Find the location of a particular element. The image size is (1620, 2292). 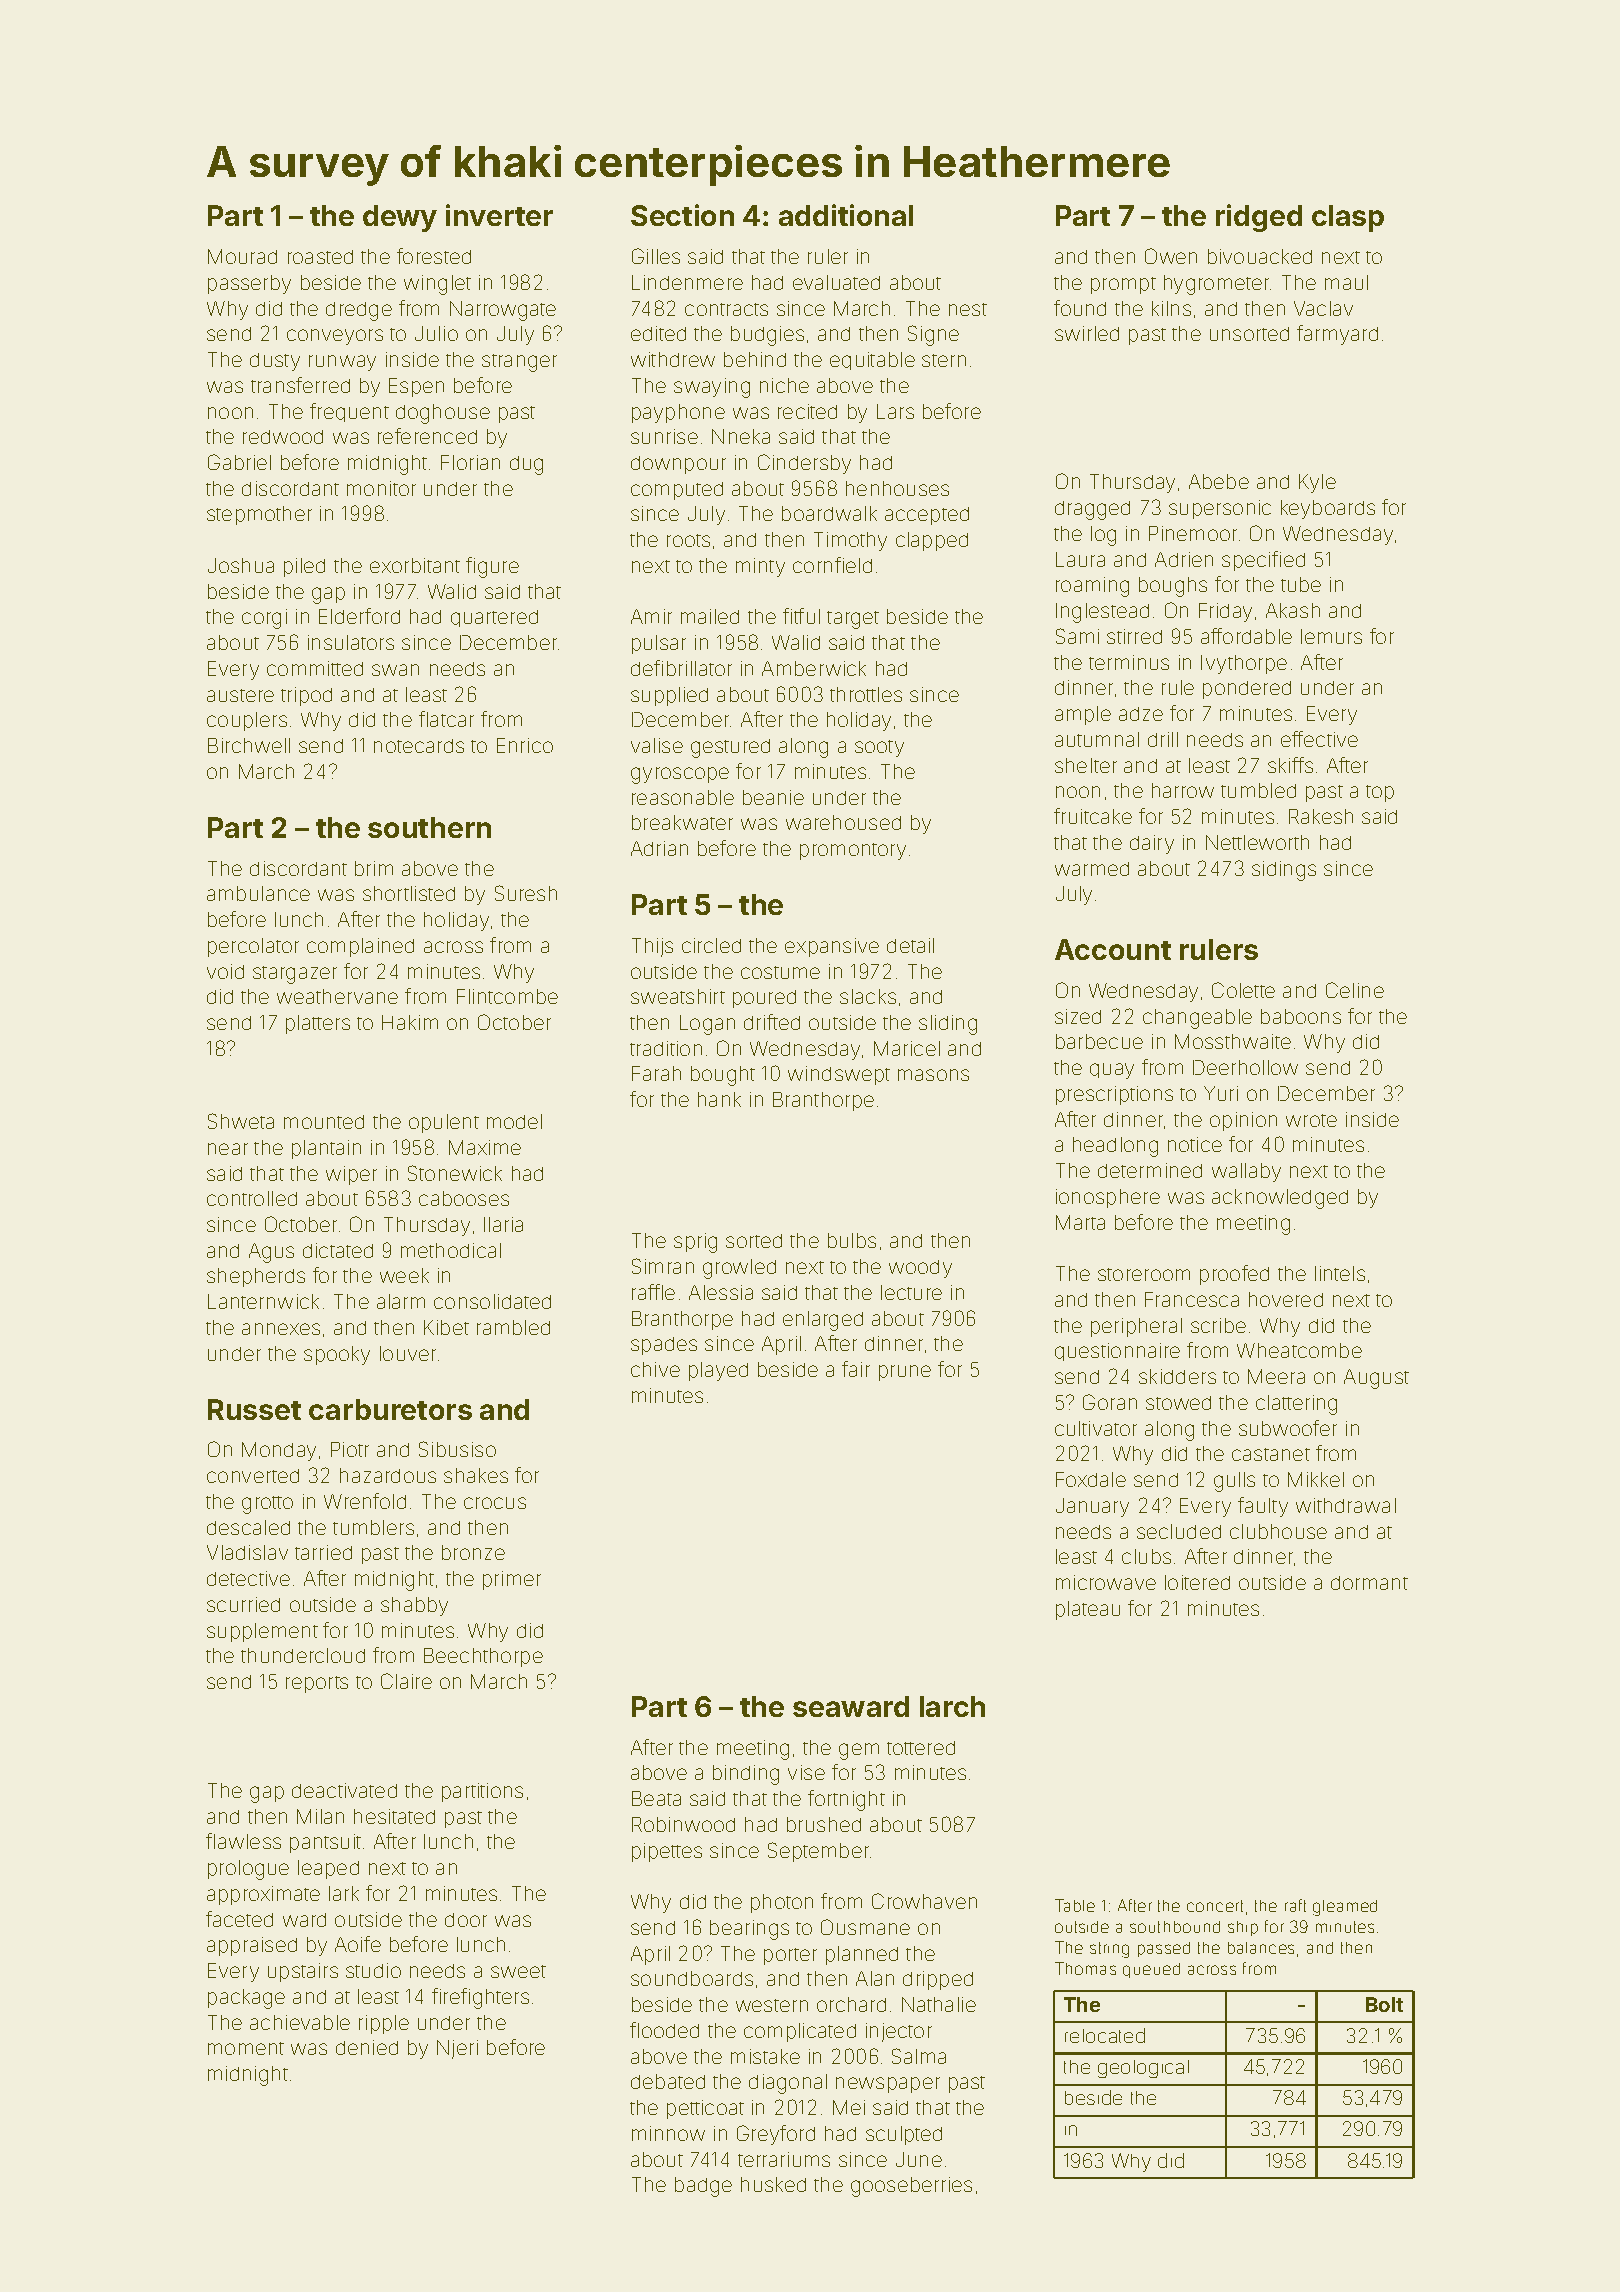

gem is located at coordinates (859, 1751).
